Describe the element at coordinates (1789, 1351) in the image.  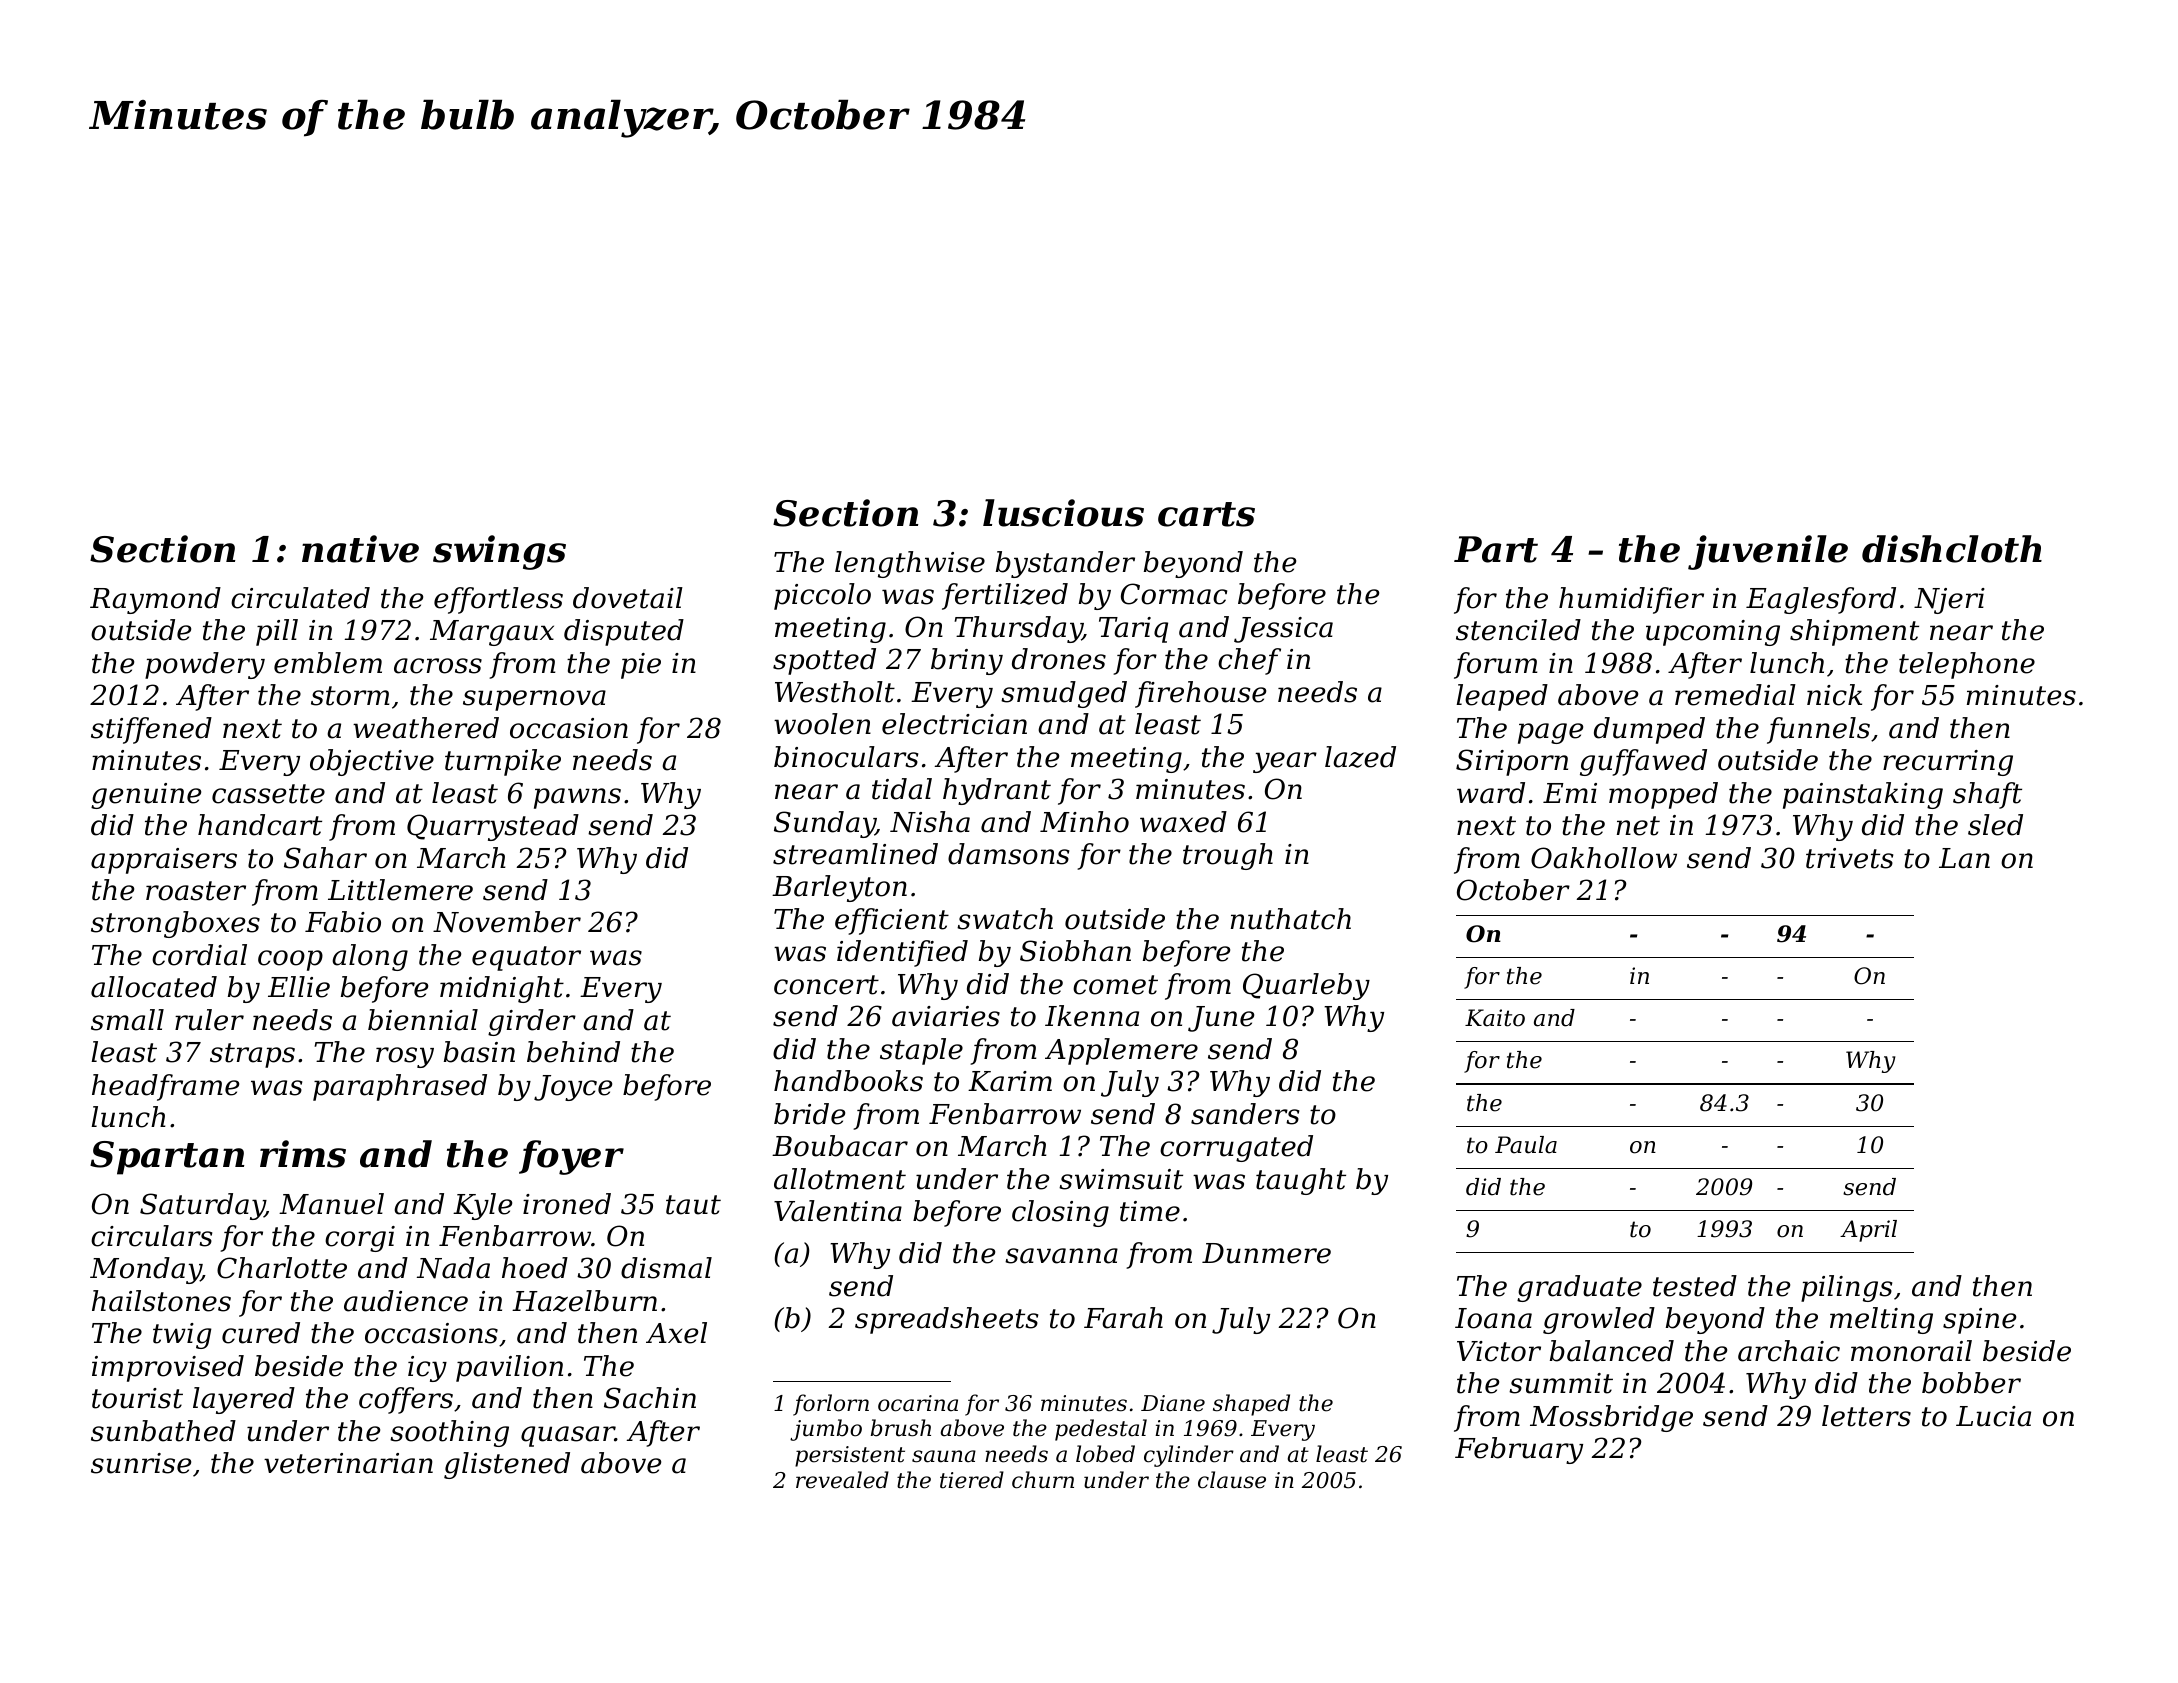
I see `archaic` at that location.
